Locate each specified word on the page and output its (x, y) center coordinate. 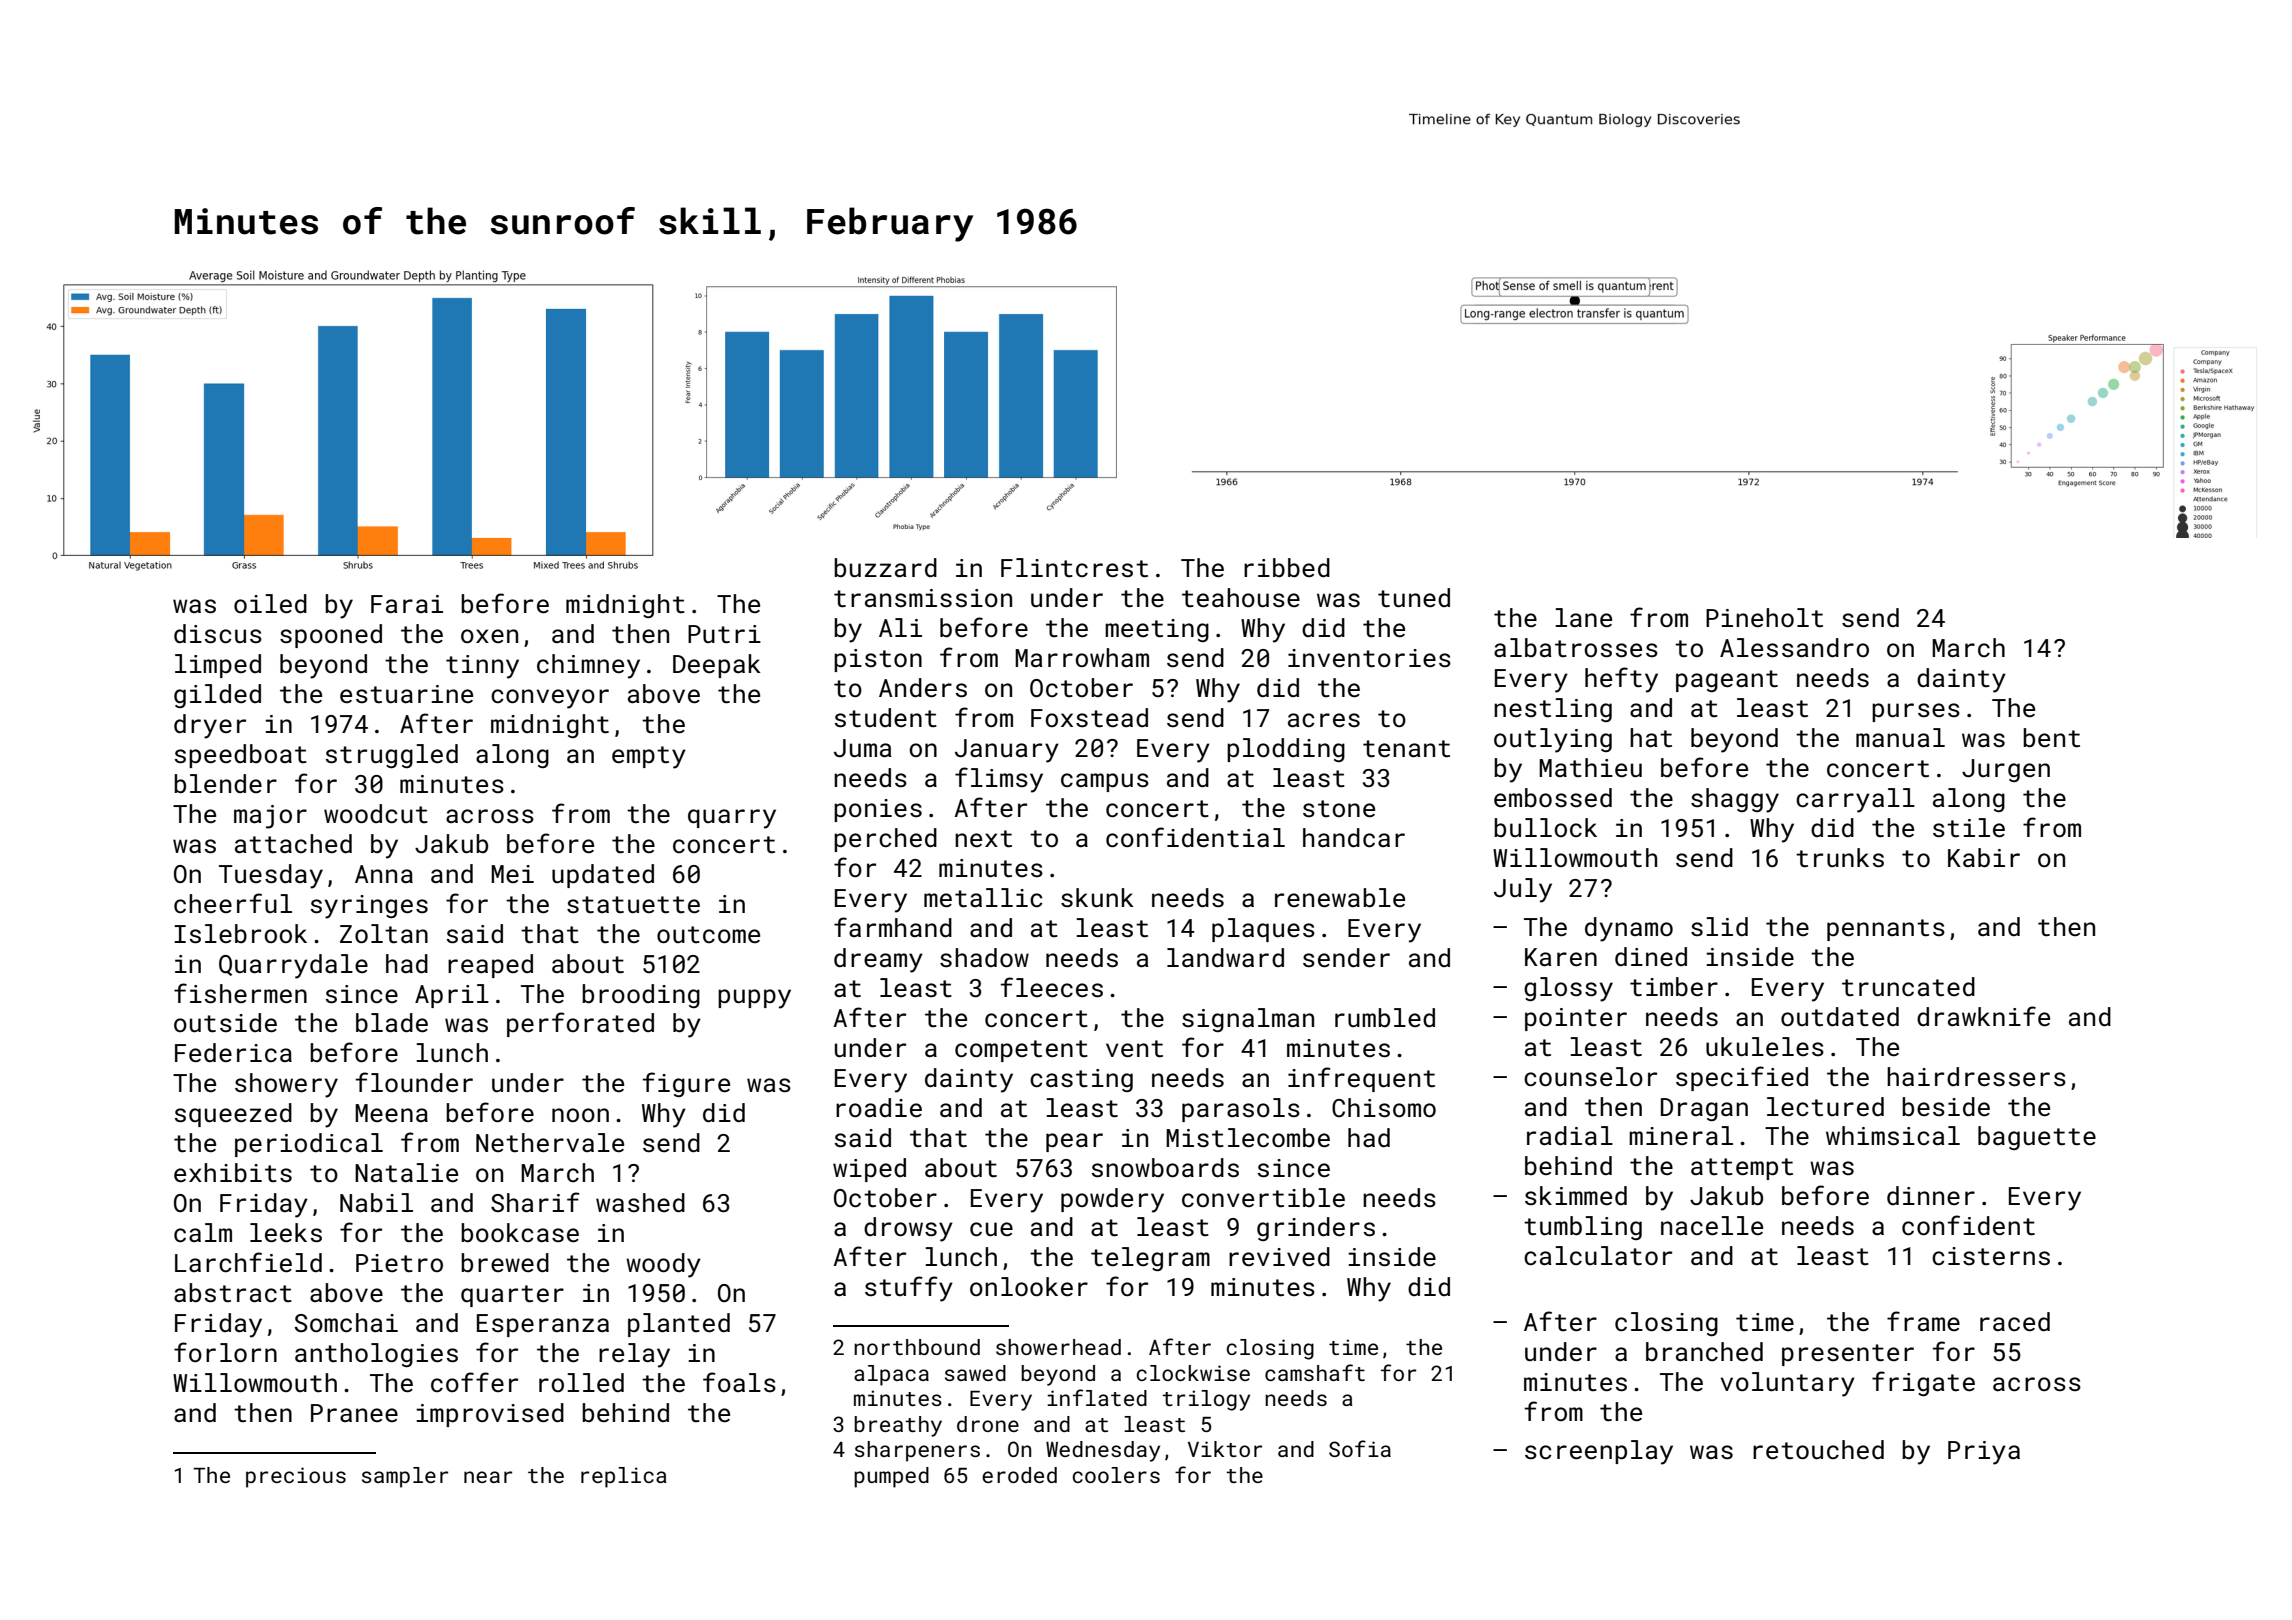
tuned (1414, 598)
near (488, 1477)
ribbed (1287, 567)
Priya (1984, 1453)
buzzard (885, 567)
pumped (891, 1477)
